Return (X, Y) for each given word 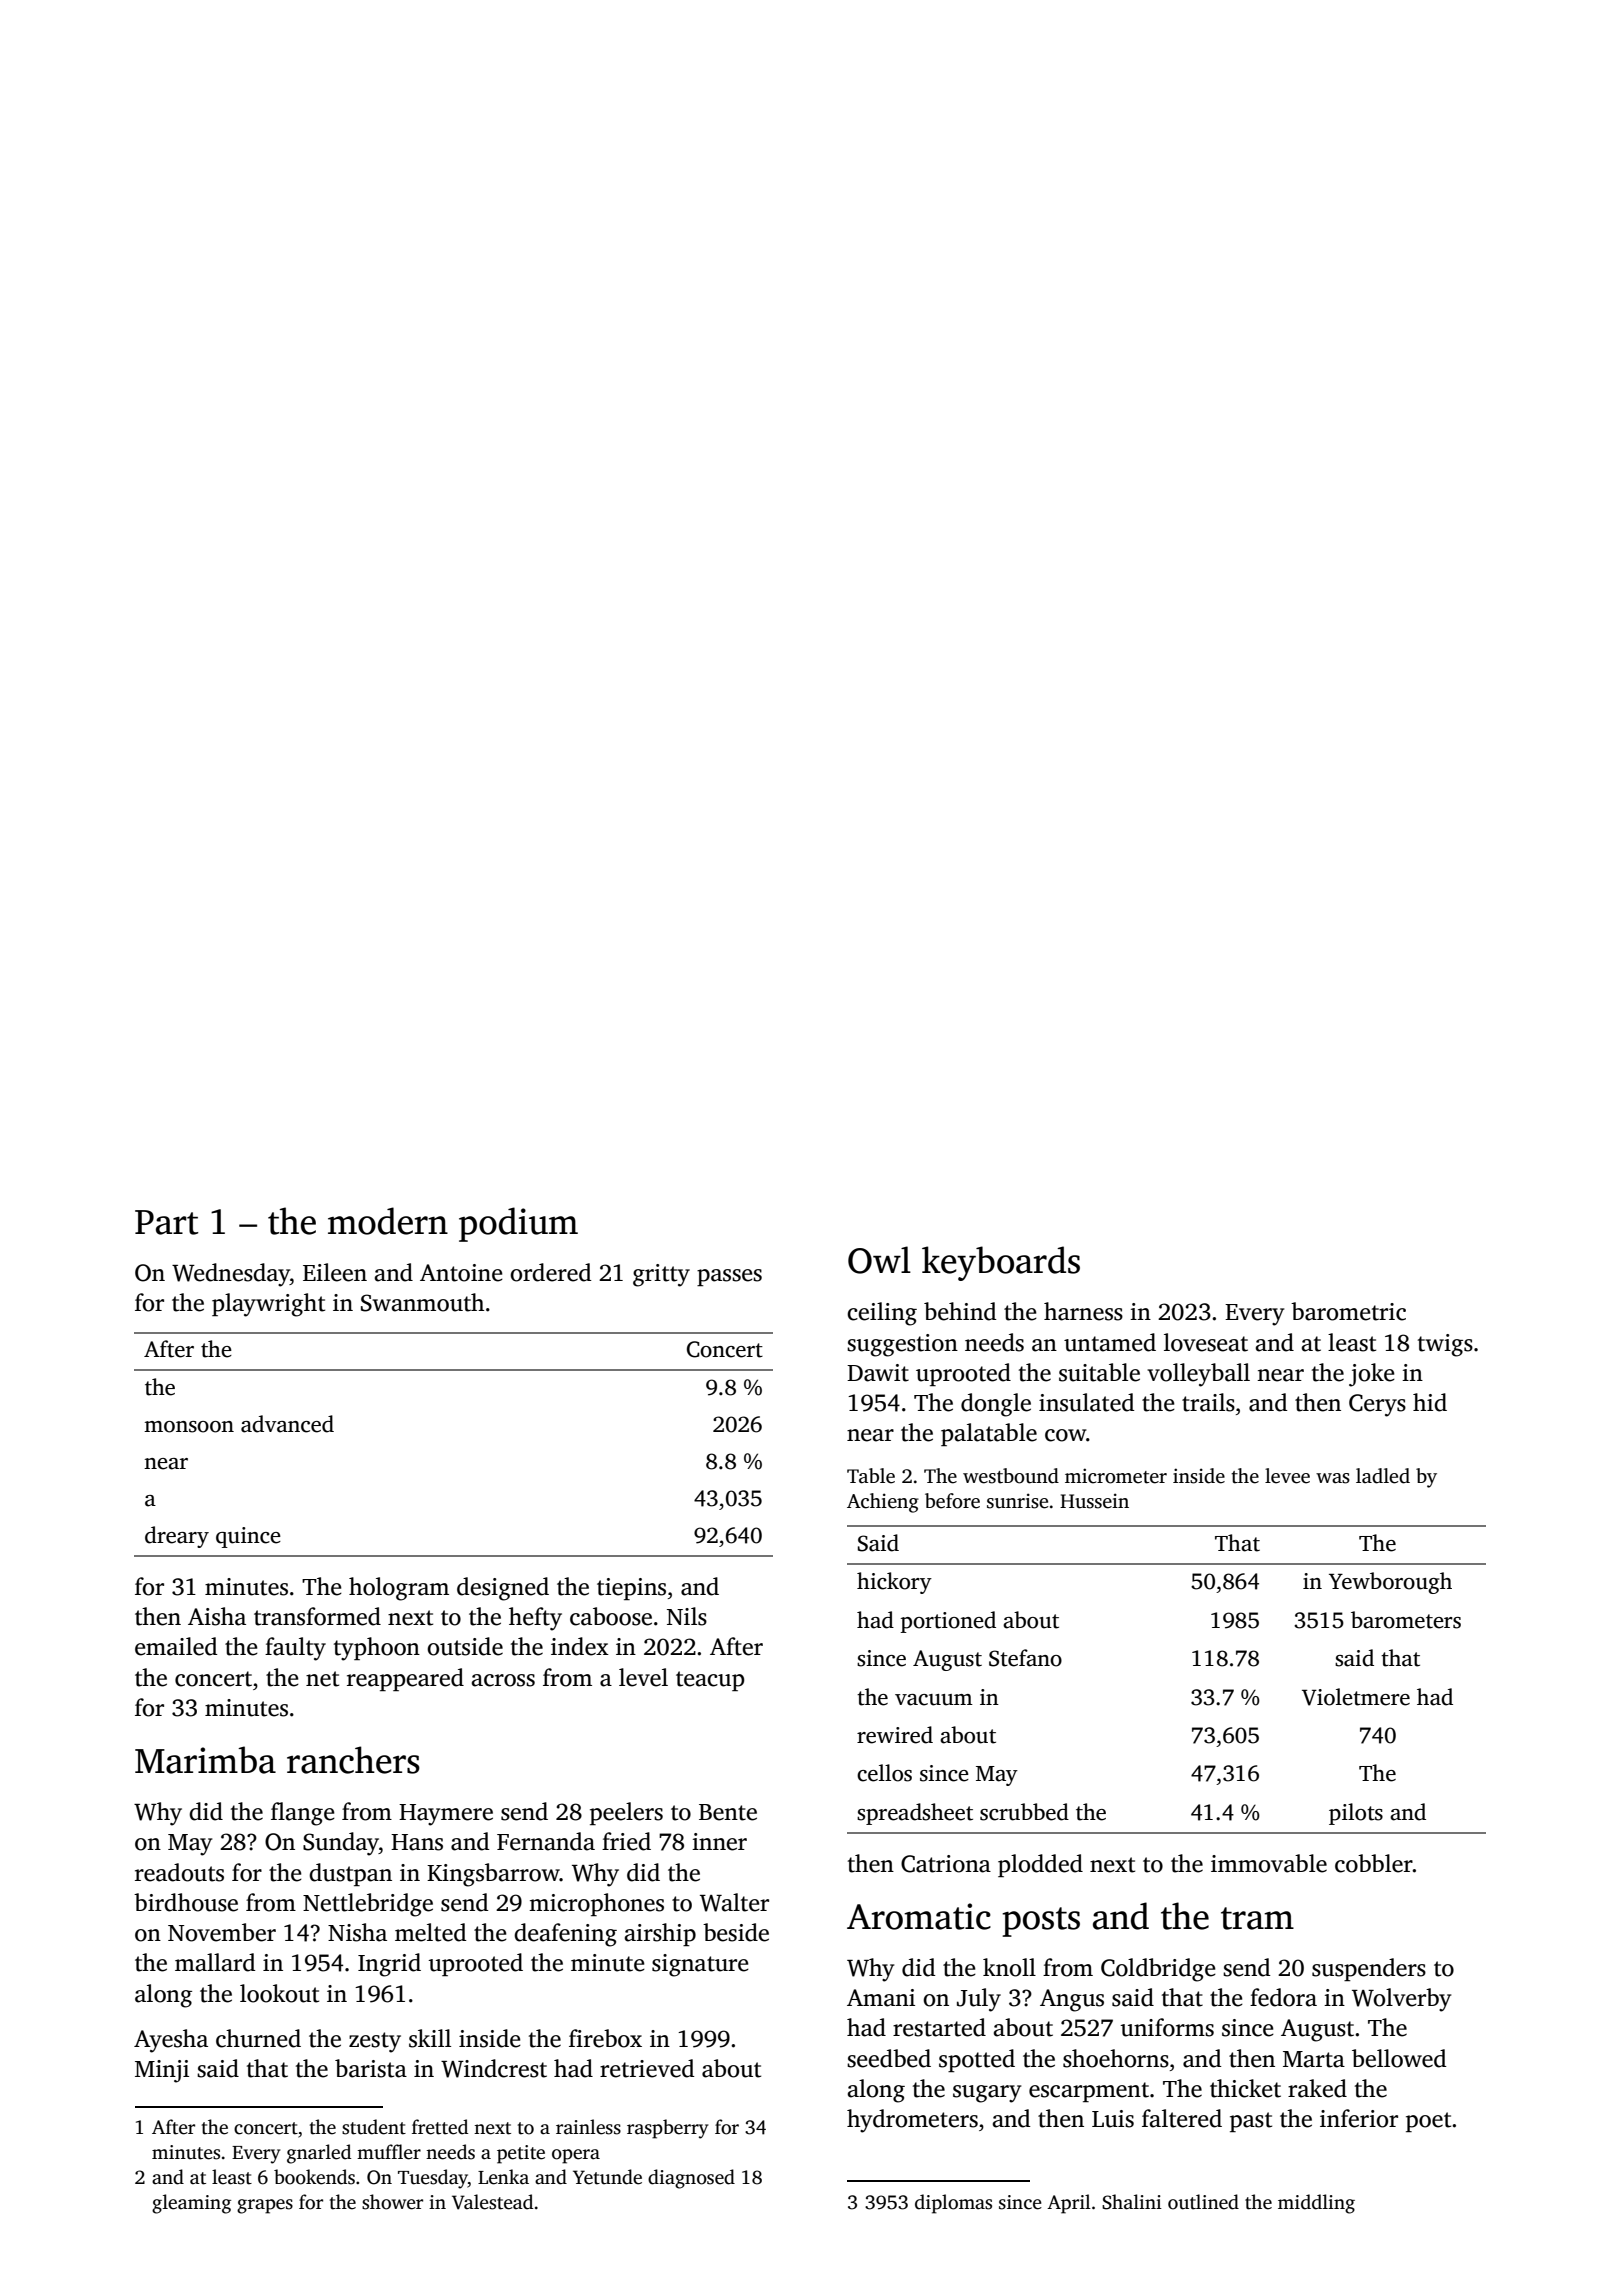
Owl (879, 1260)
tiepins (631, 1589)
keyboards (1001, 1263)
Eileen (335, 1272)
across (503, 1680)
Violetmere (1356, 1697)
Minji (162, 2071)
